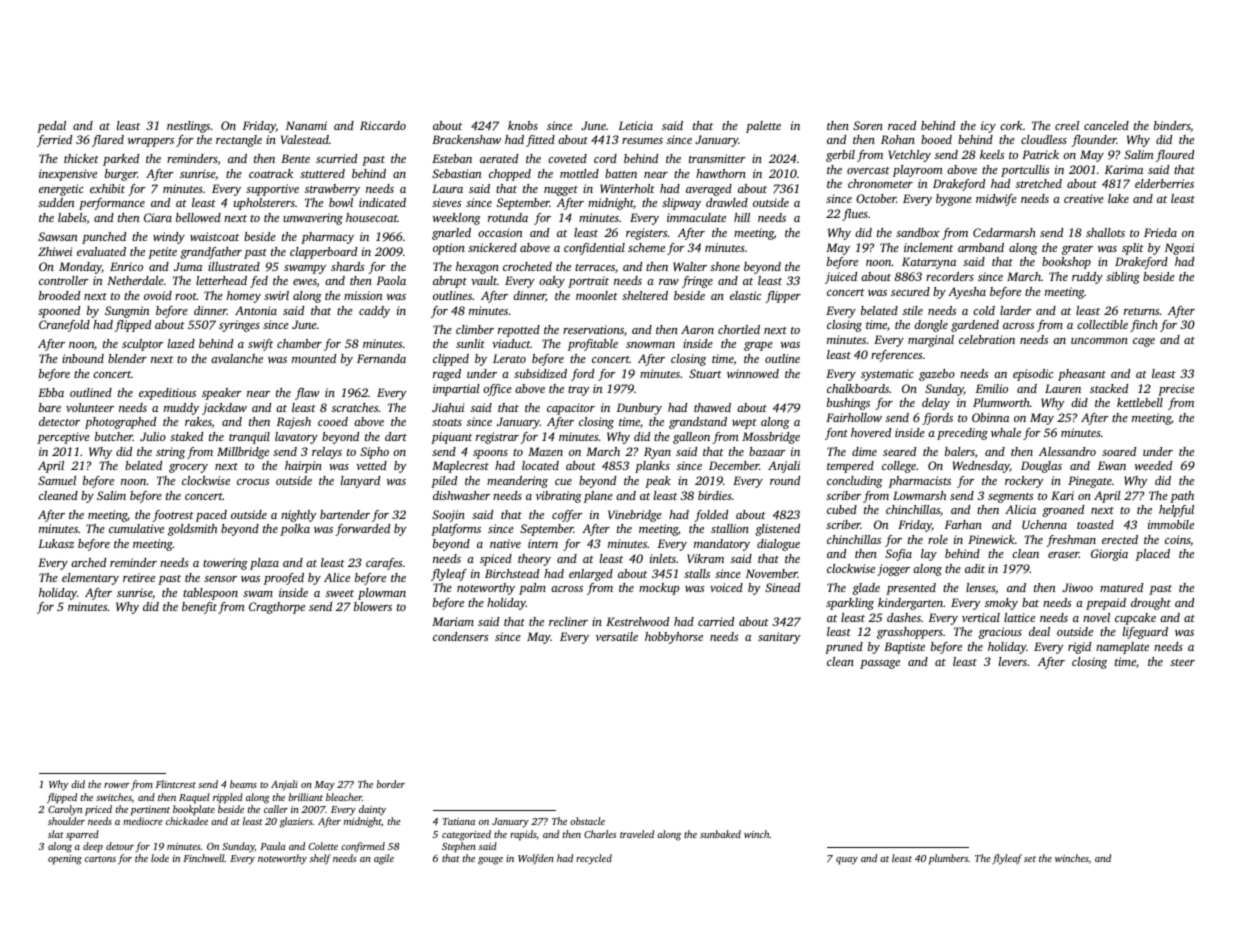 The image size is (1233, 952). What do you see at coordinates (594, 859) in the page?
I see `recycled` at bounding box center [594, 859].
